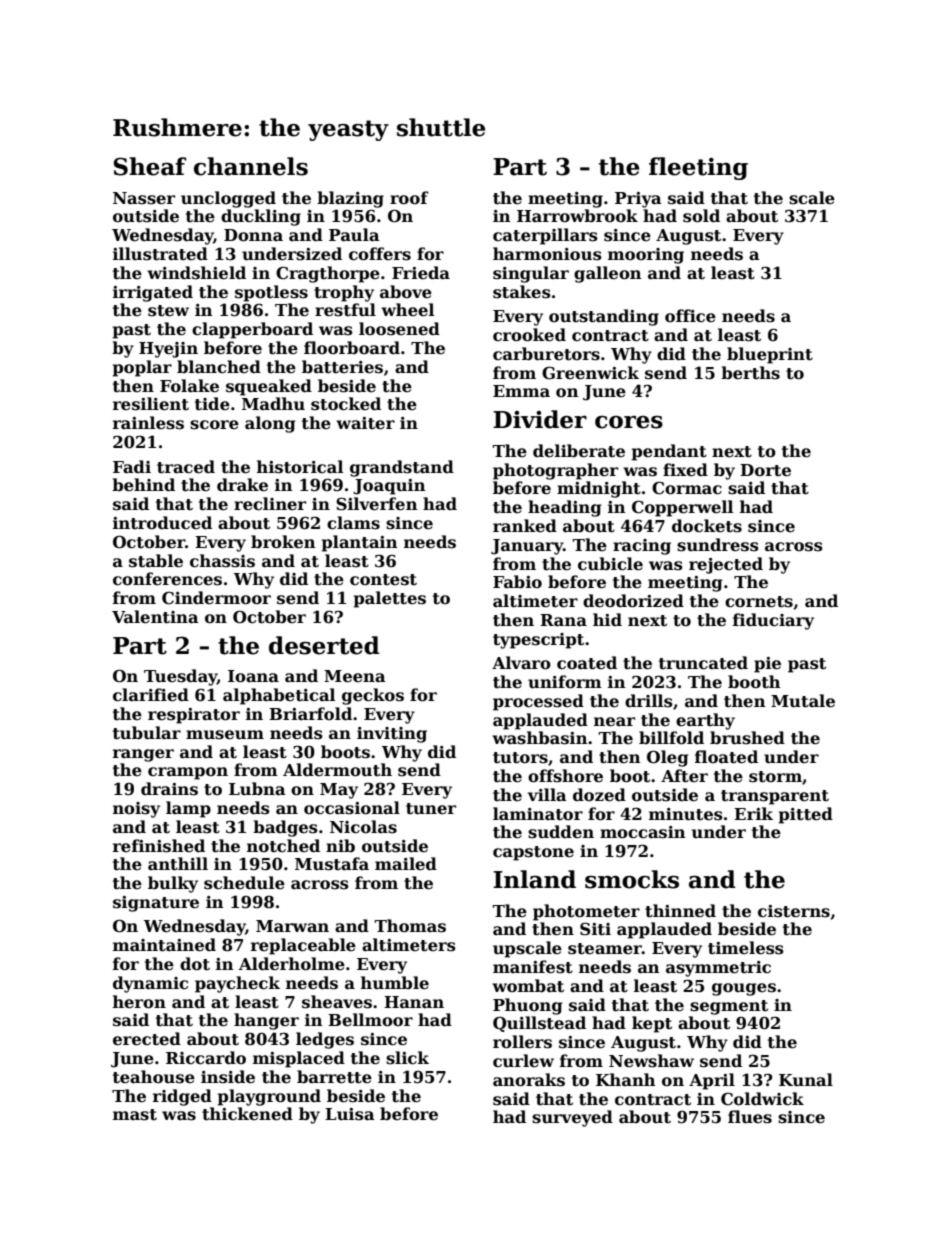  I want to click on surveyed, so click(572, 1118).
